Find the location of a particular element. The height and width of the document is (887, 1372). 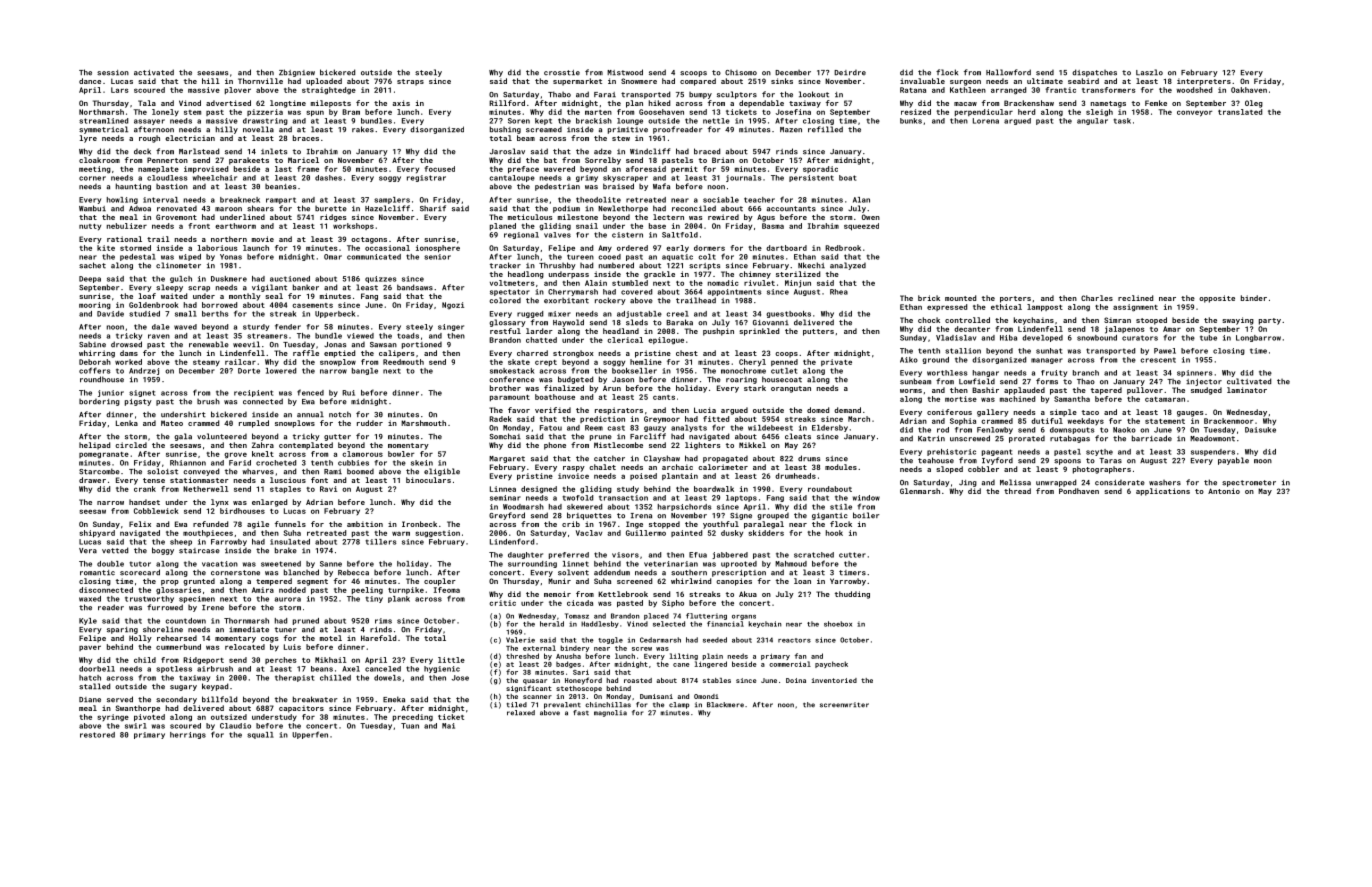

Upperfen is located at coordinates (310, 735).
